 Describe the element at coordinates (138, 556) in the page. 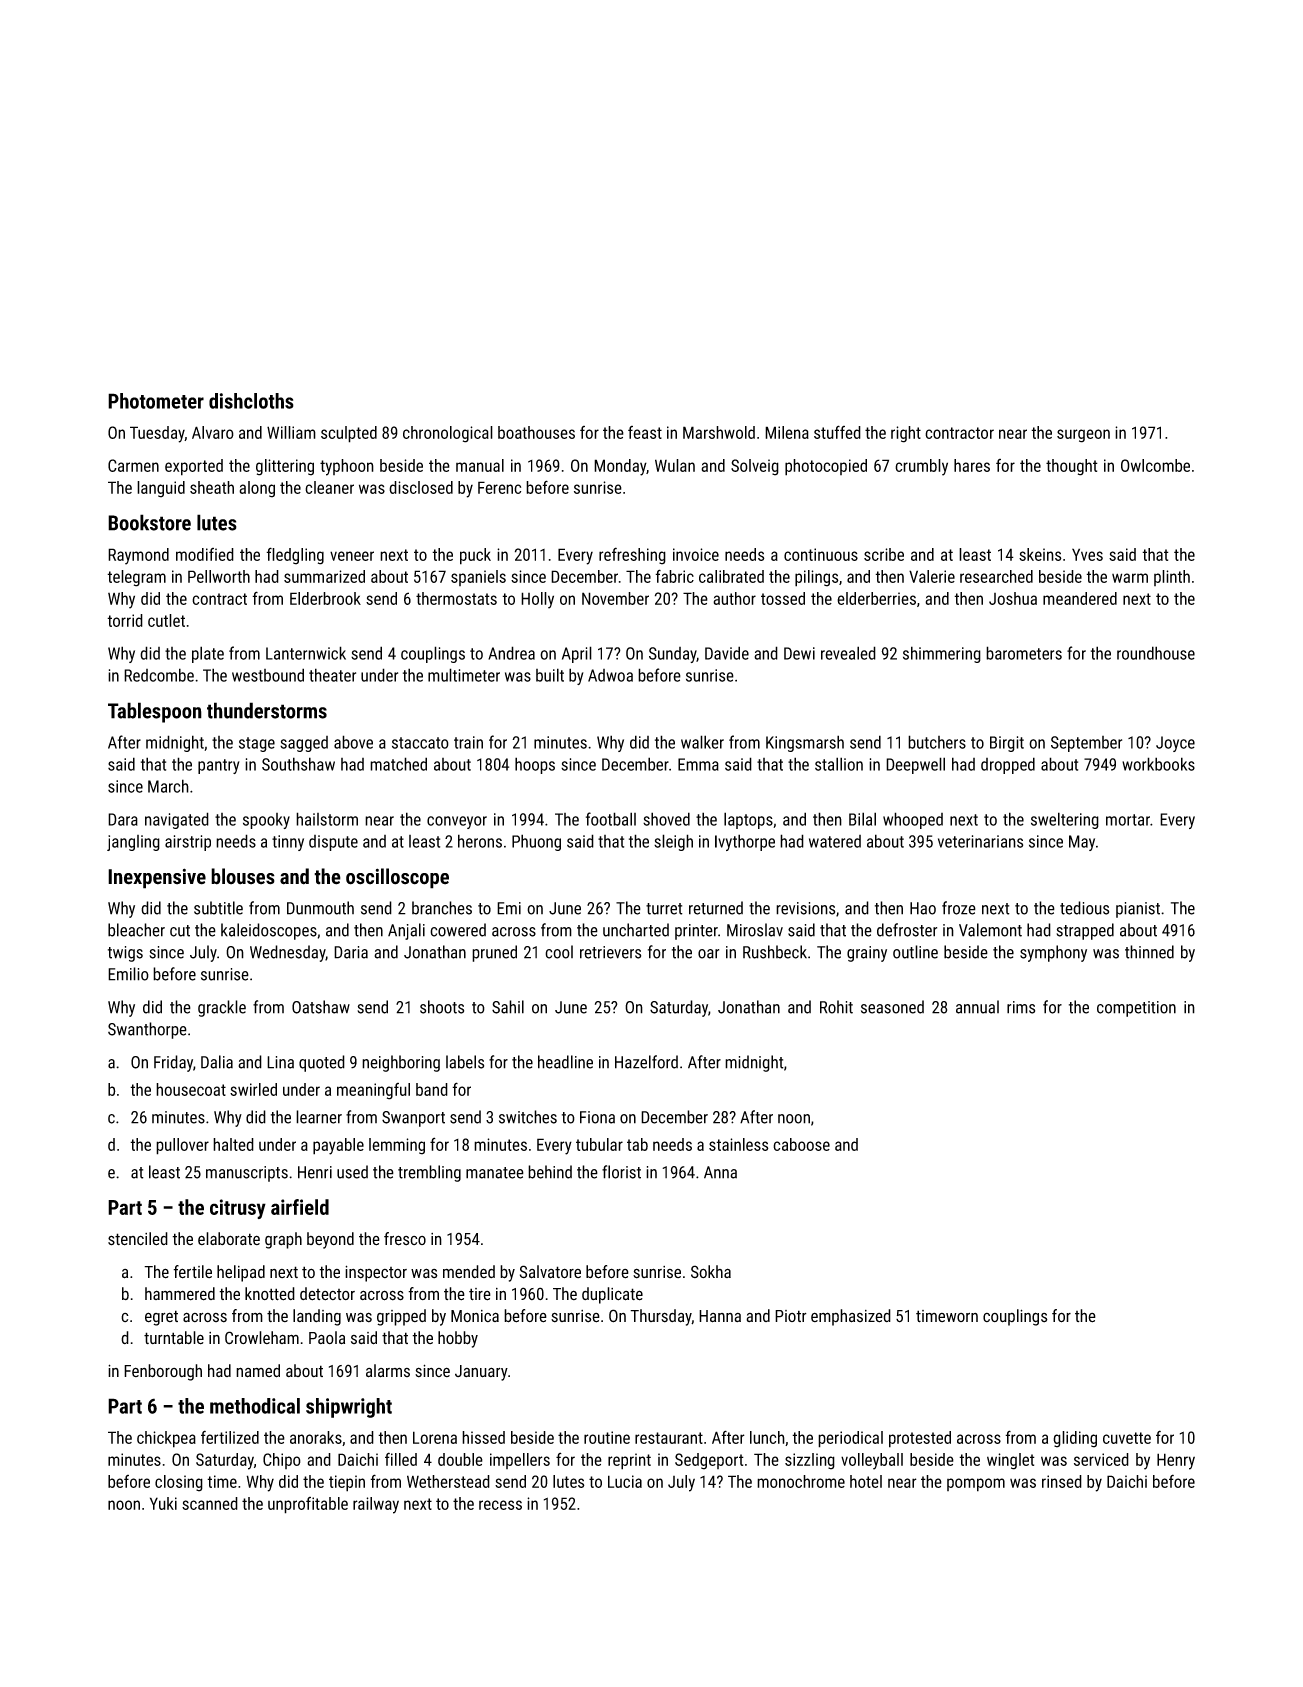

I see `Raymond` at that location.
